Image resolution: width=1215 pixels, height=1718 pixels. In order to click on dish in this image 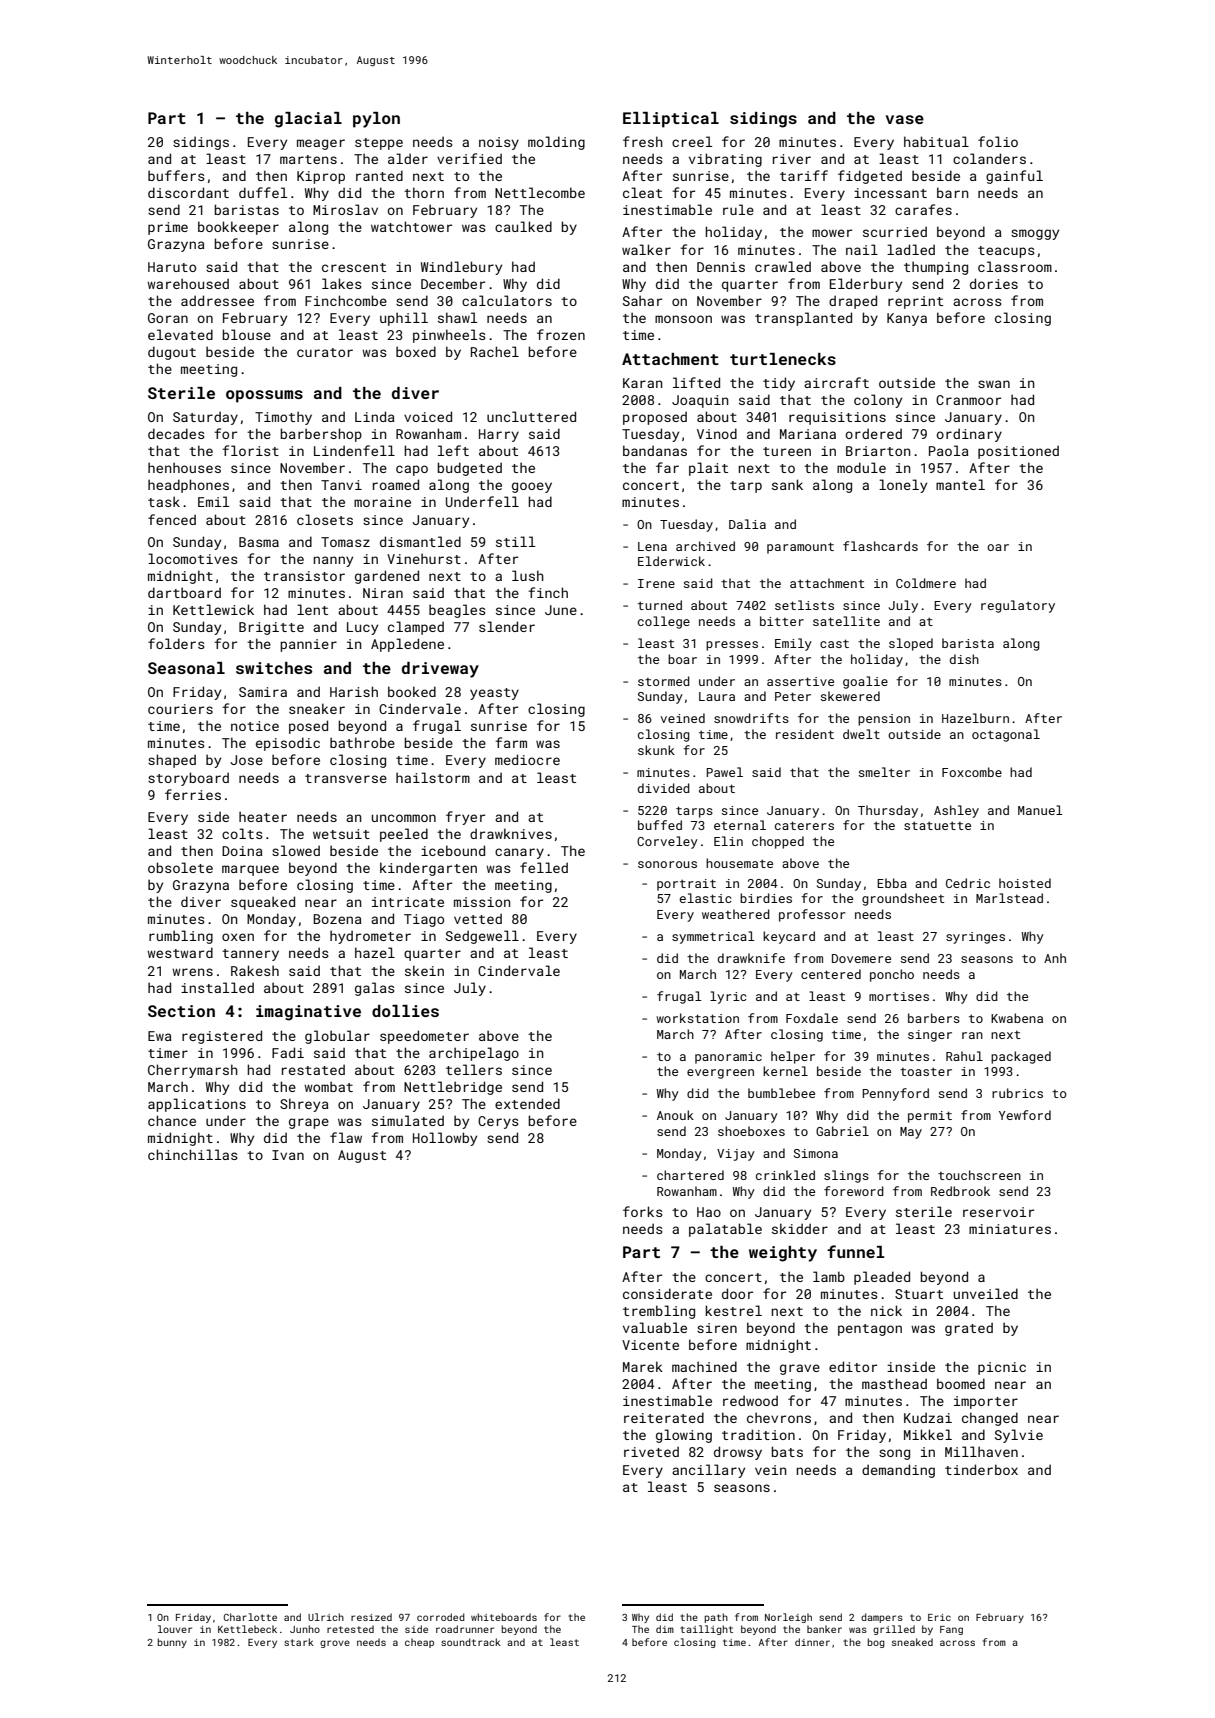, I will do `click(964, 659)`.
